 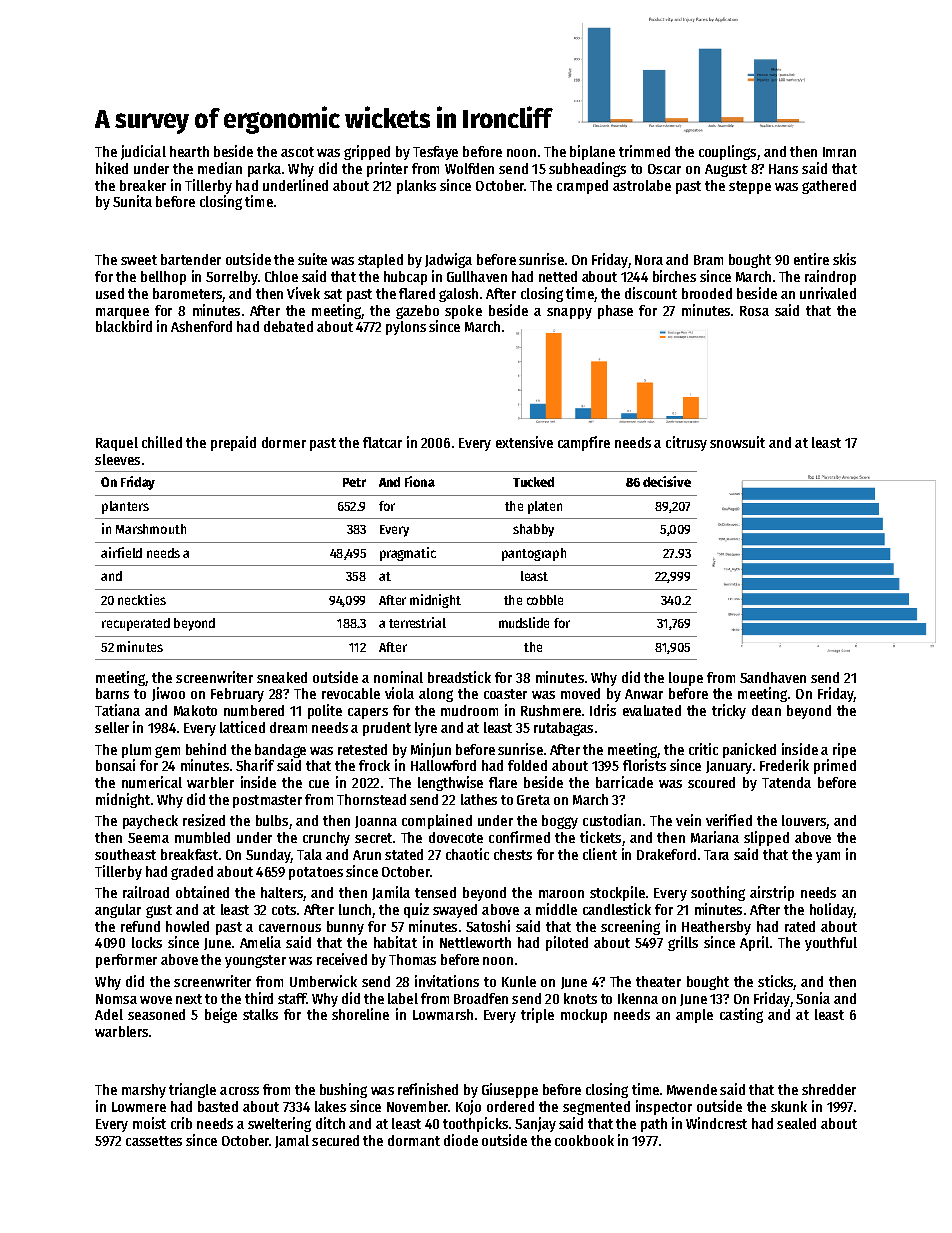 What do you see at coordinates (686, 679) in the page?
I see `loupe` at bounding box center [686, 679].
